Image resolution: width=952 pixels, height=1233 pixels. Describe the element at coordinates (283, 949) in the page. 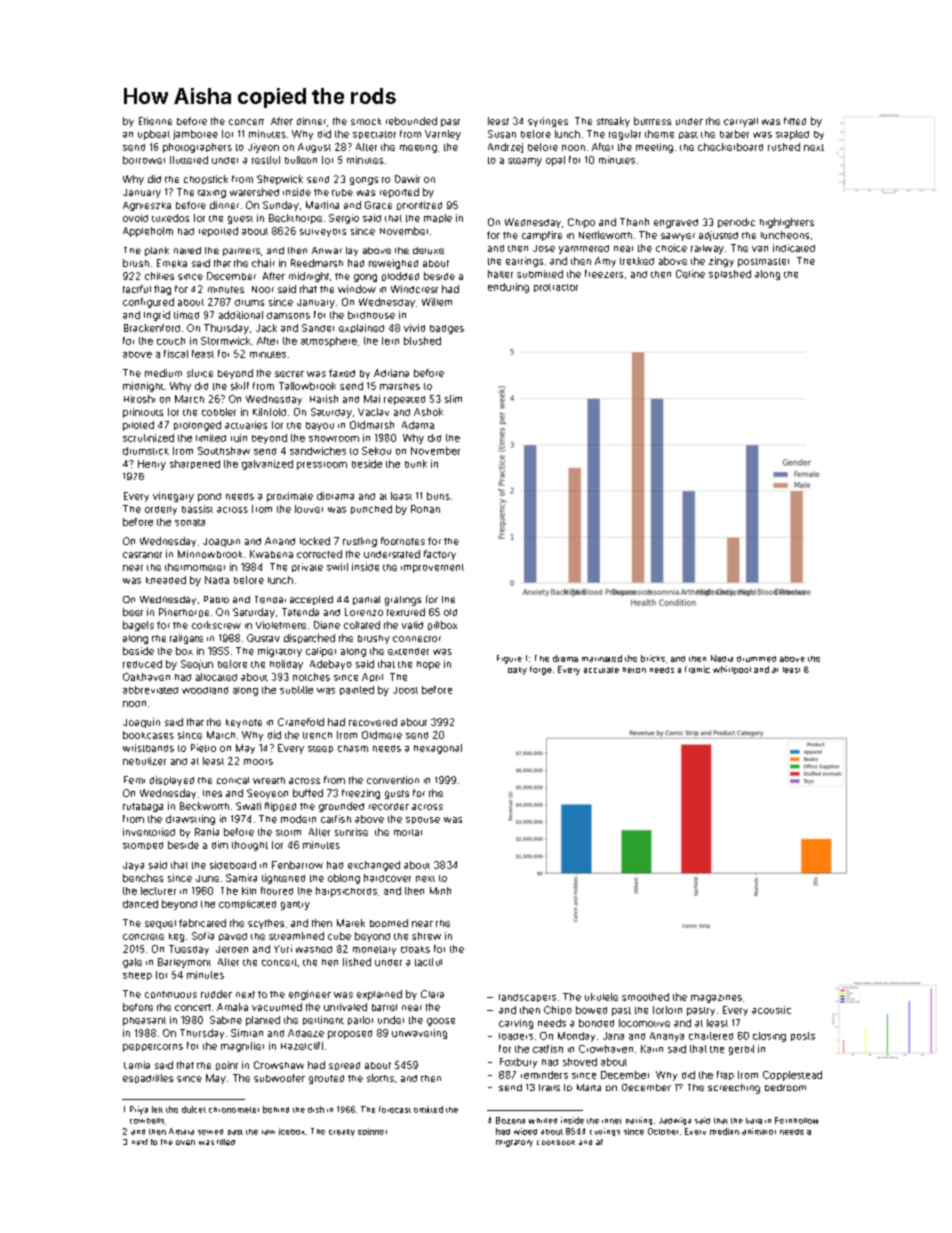

I see `Yuri` at that location.
